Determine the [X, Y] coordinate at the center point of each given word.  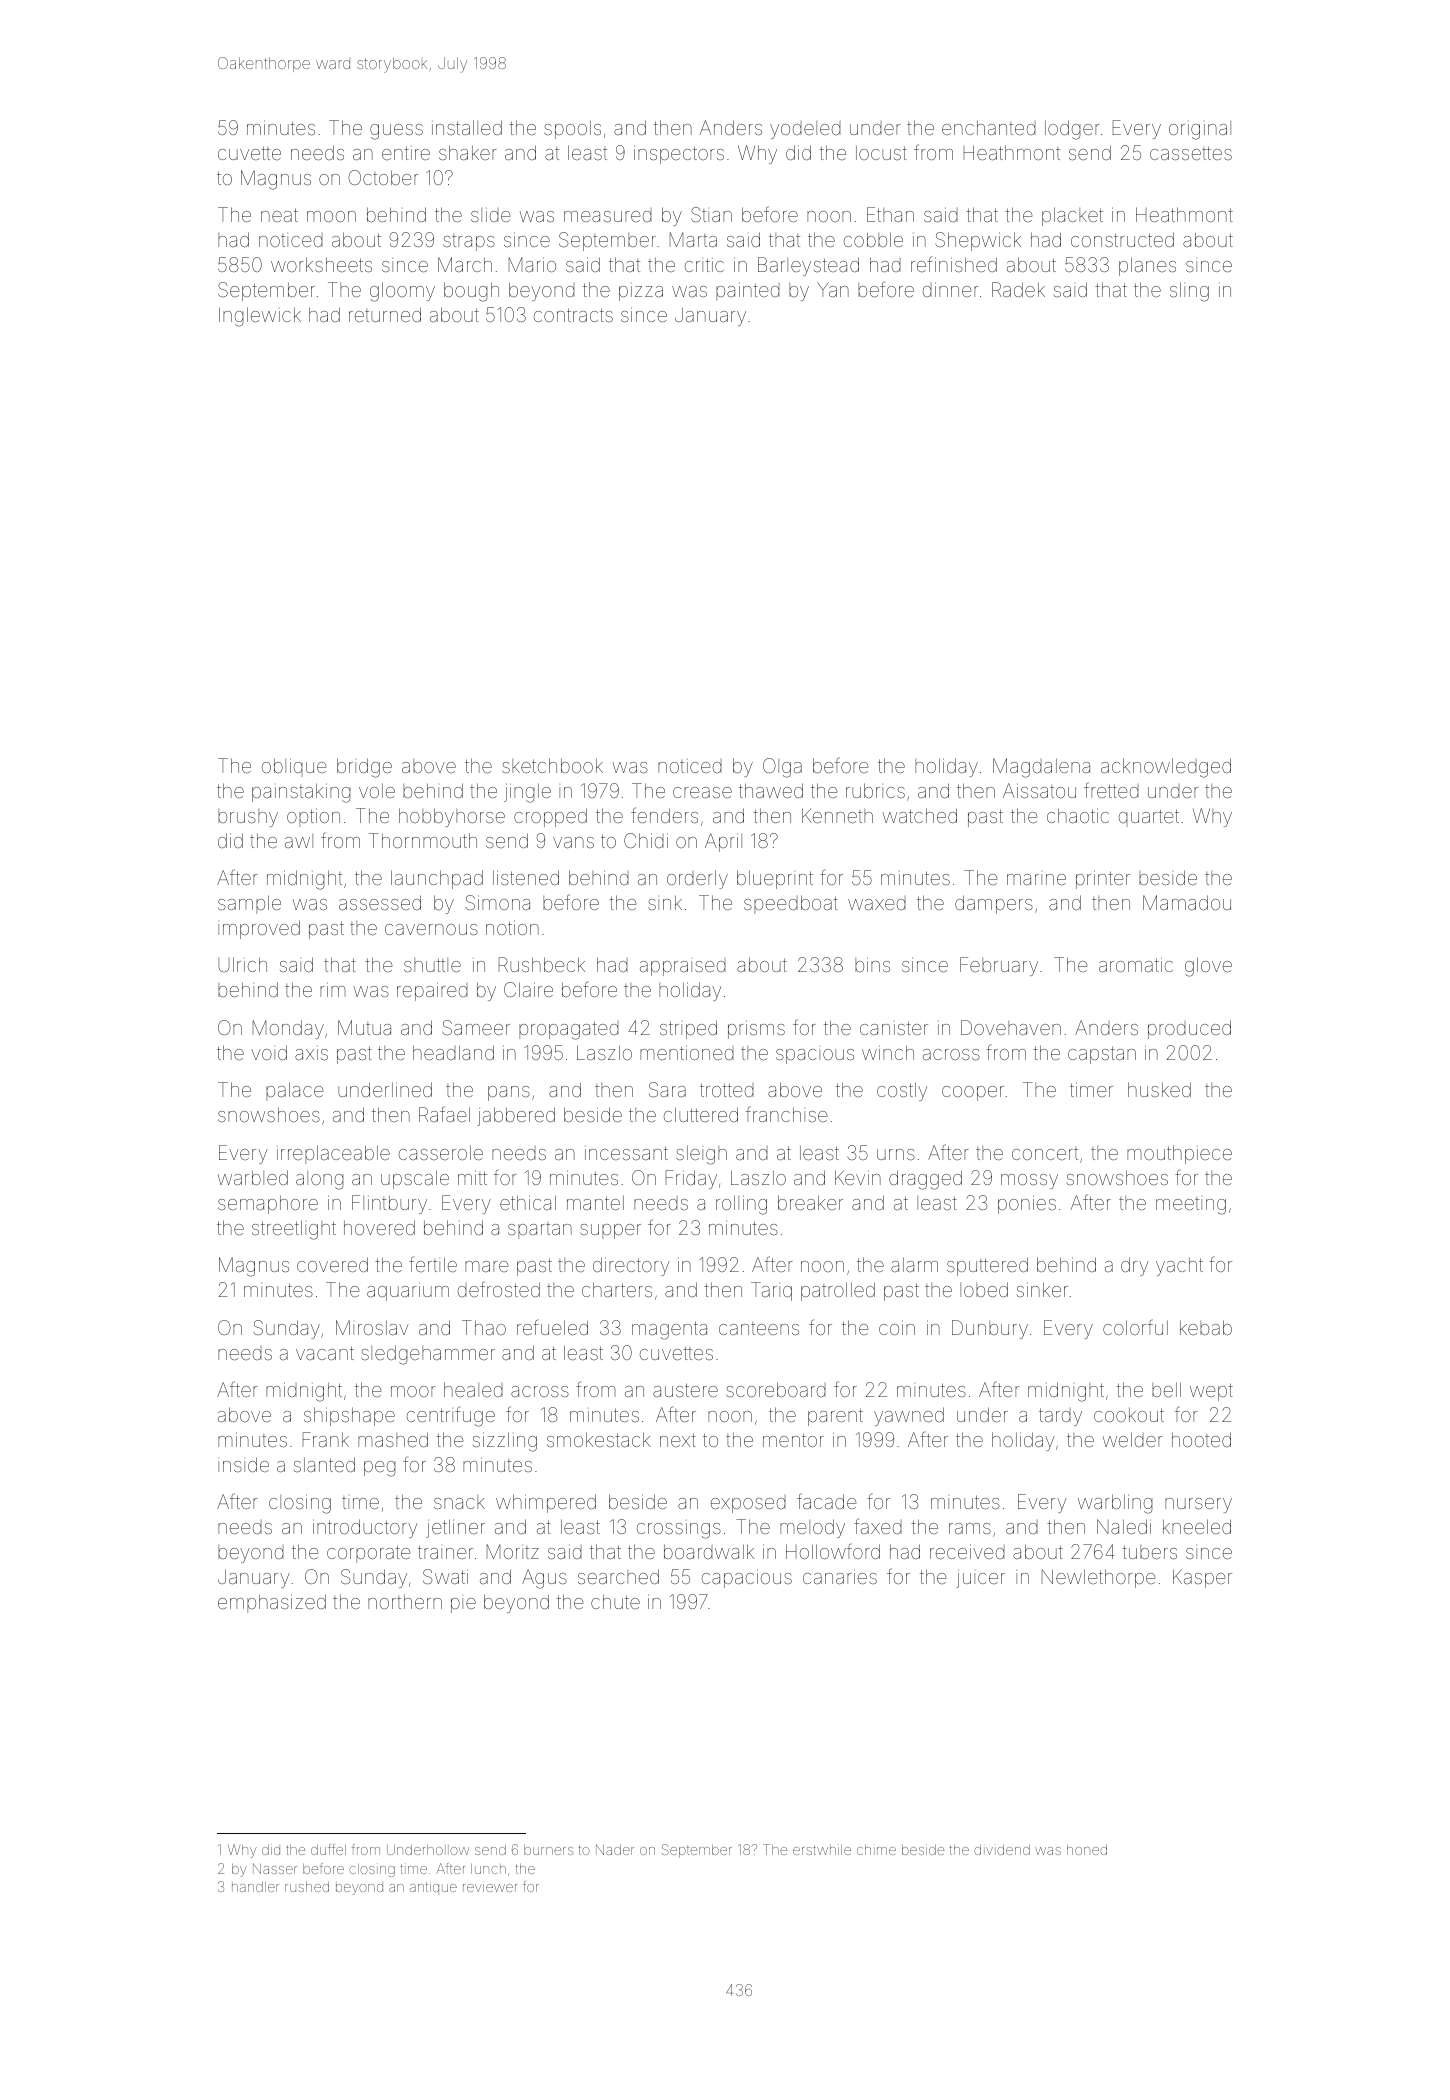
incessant [626, 1153]
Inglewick [260, 317]
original [1200, 130]
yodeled [805, 130]
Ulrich [242, 964]
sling [1189, 292]
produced [1189, 1029]
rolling [741, 1205]
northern [405, 1601]
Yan [833, 289]
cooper [973, 1093]
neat [279, 215]
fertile [433, 1264]
